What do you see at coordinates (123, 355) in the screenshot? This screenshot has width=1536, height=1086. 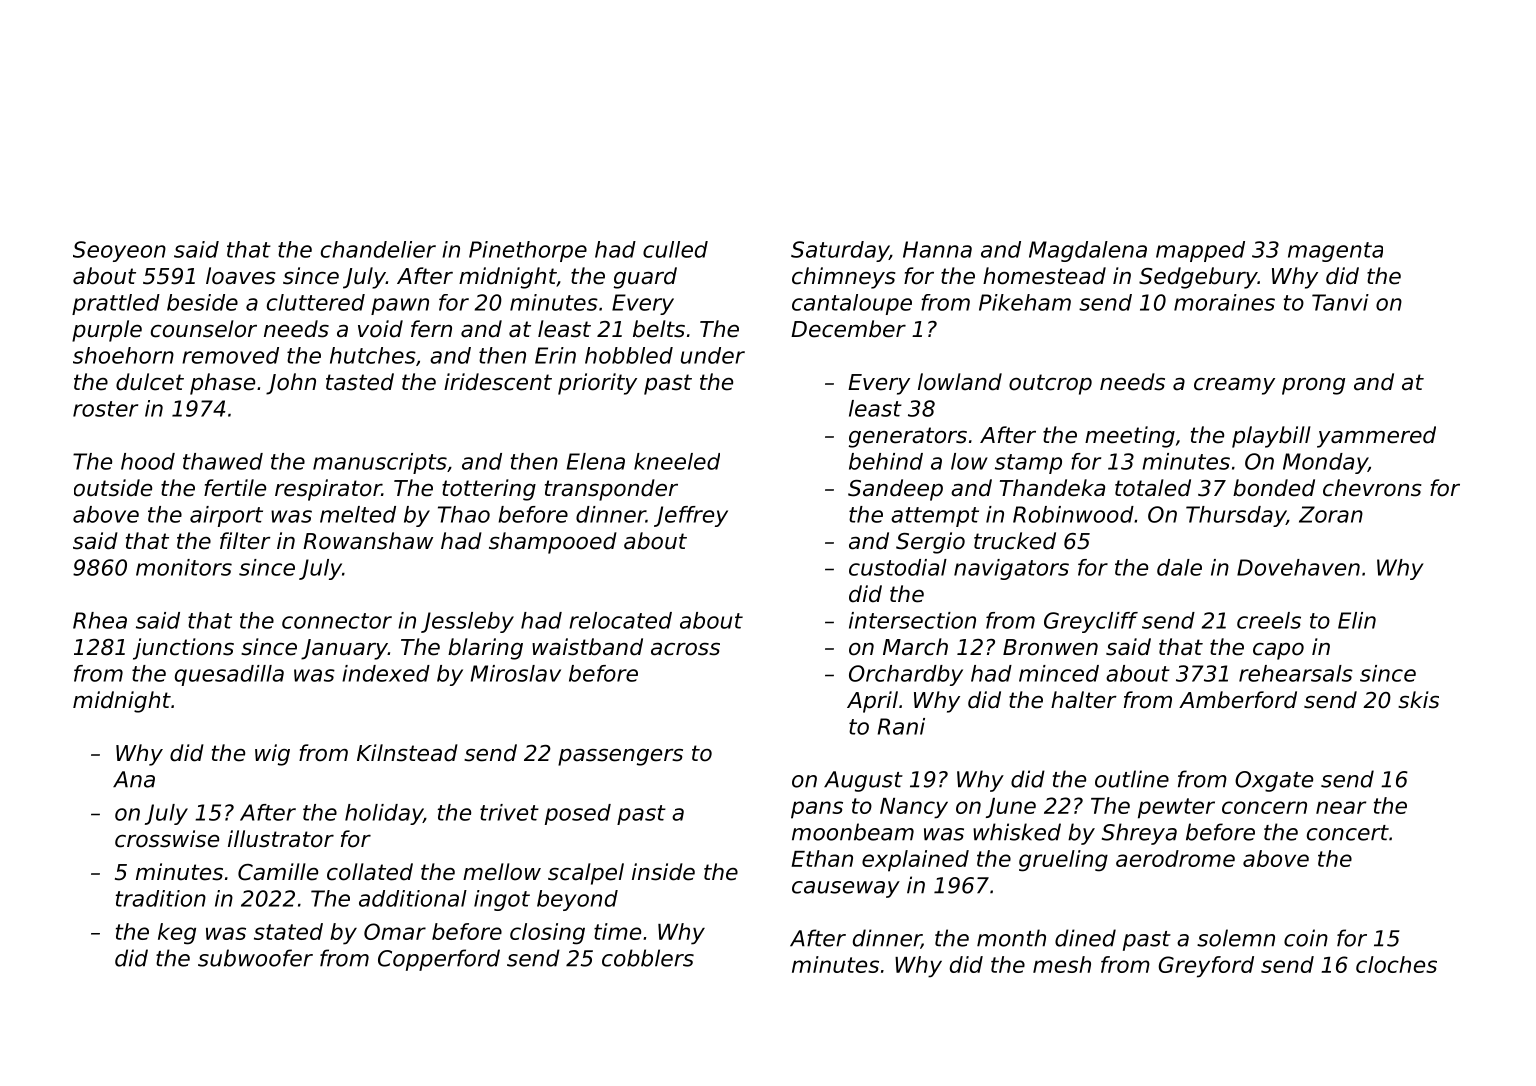 I see `shoehorn` at bounding box center [123, 355].
